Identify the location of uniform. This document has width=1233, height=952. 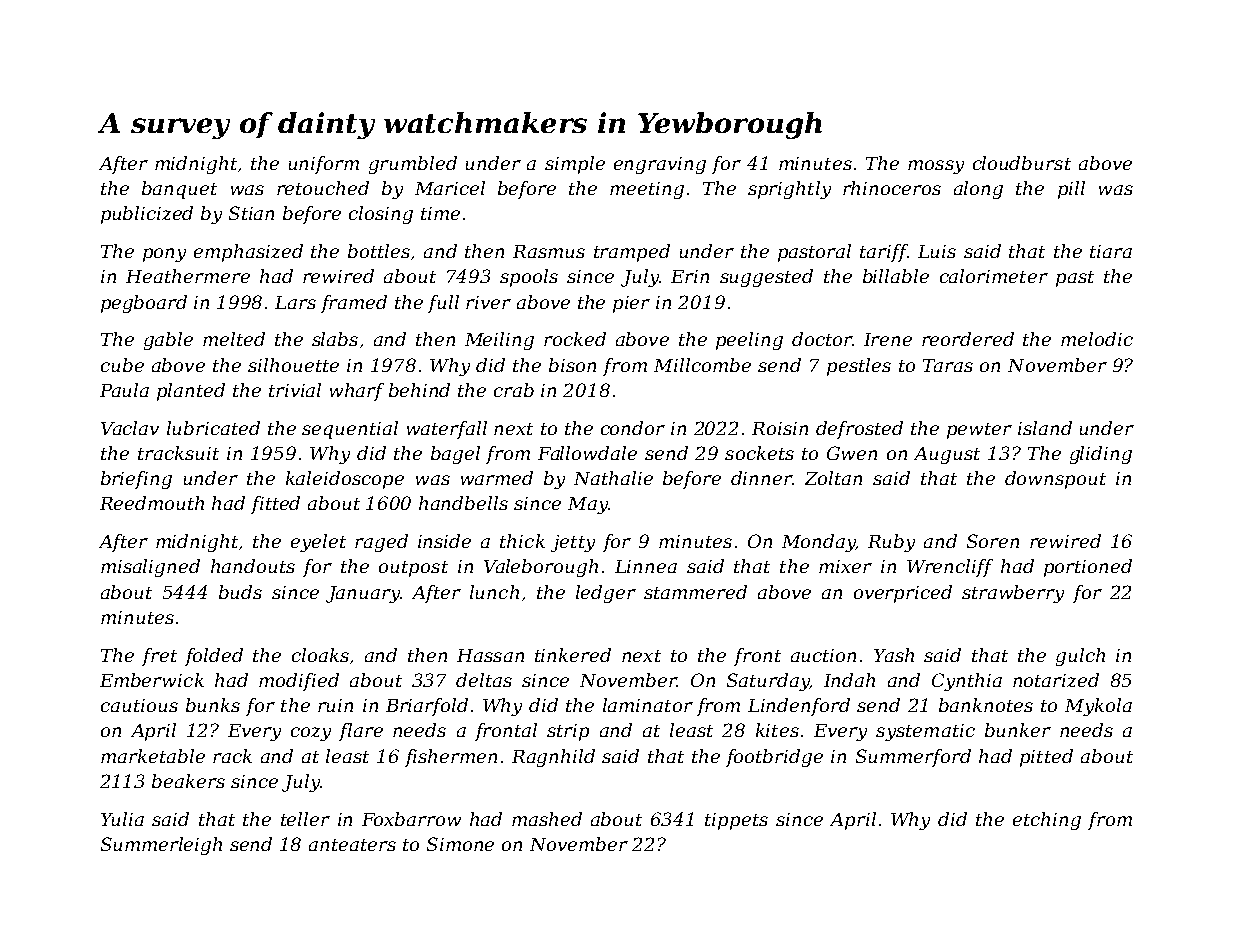
(324, 165).
